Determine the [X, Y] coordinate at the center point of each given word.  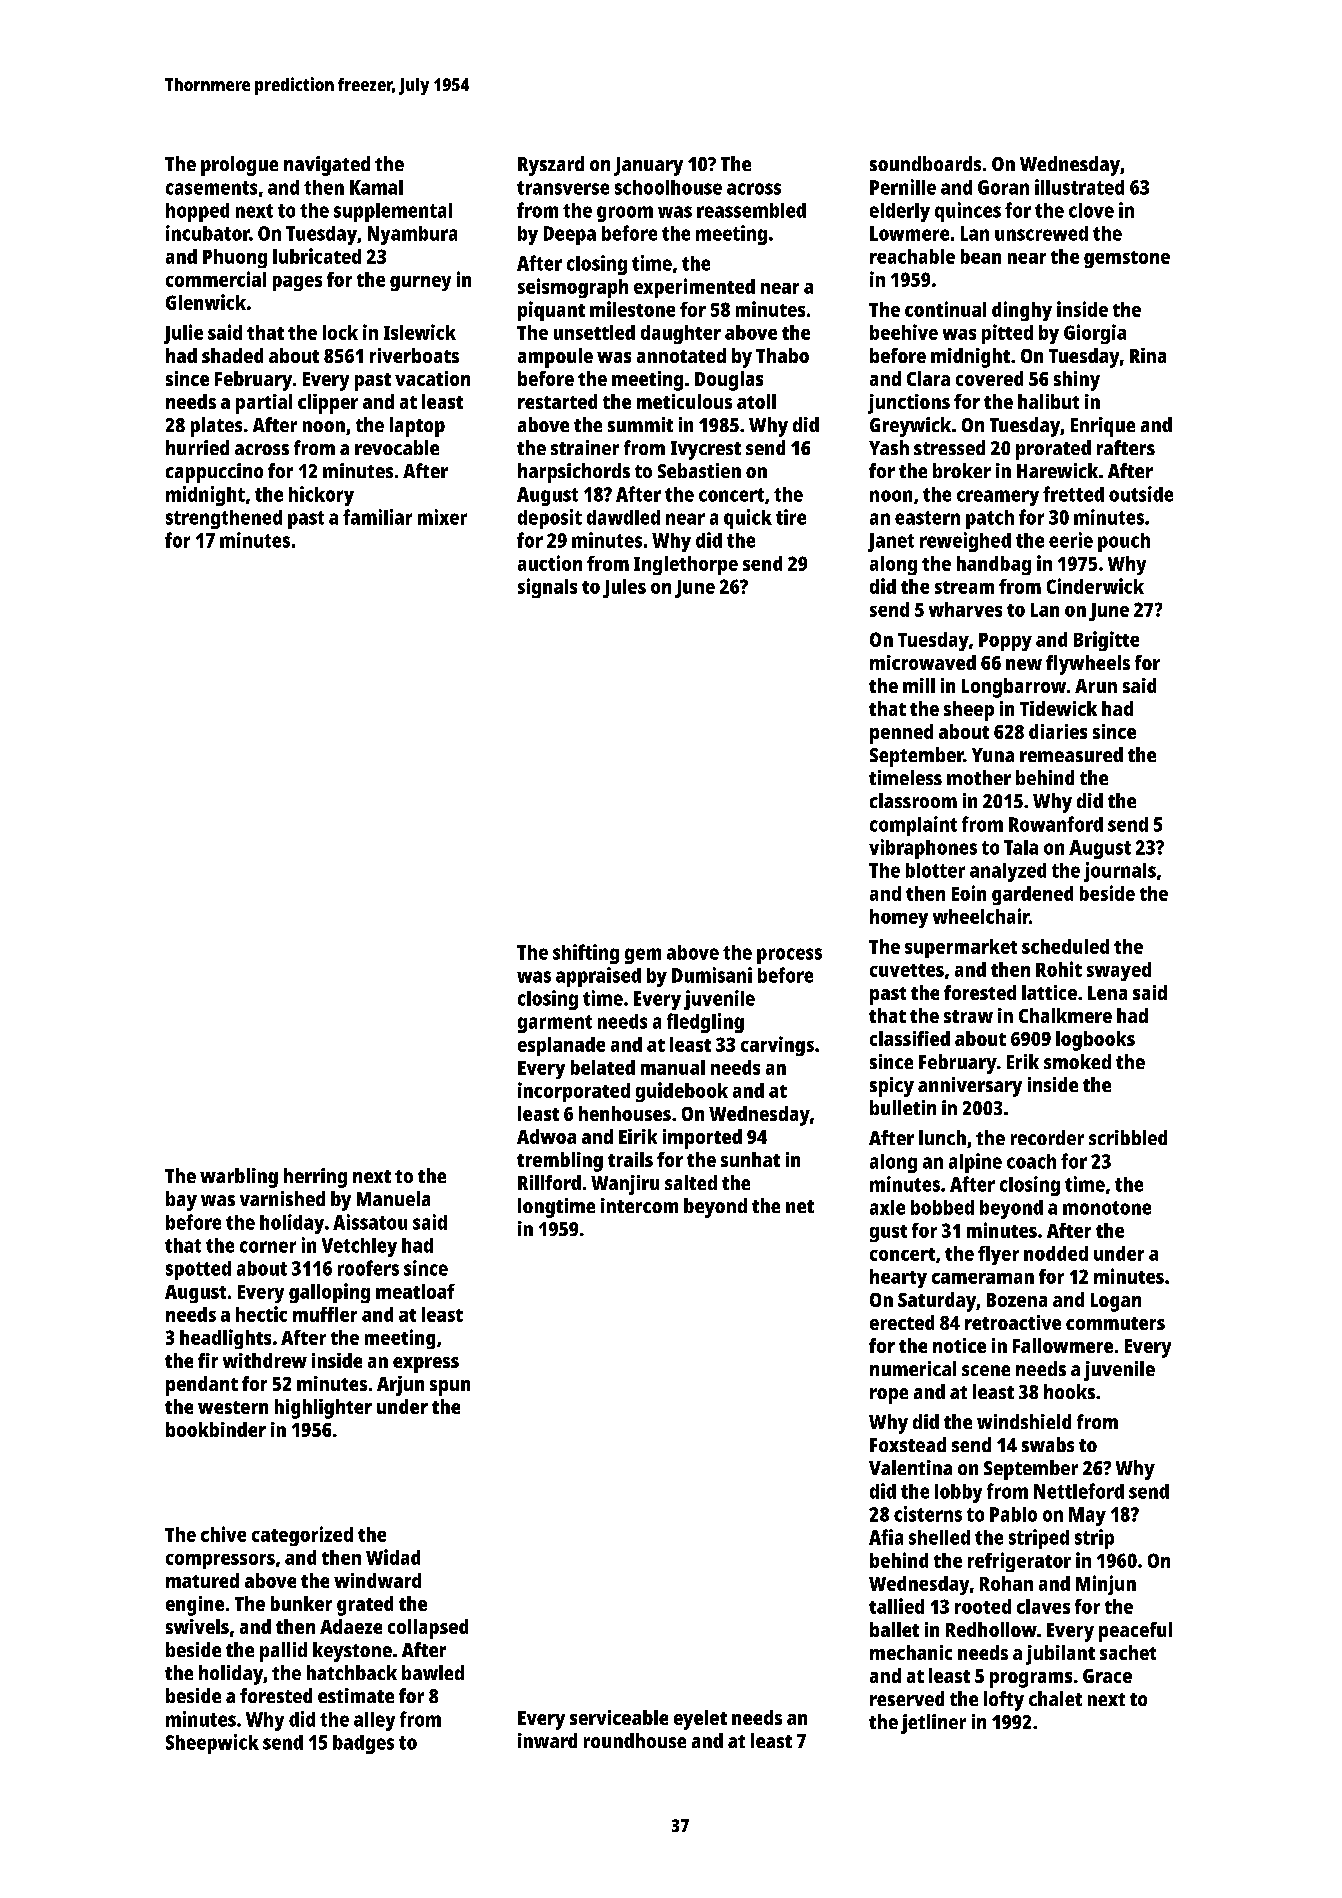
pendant [202, 1386]
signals [547, 588]
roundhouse [635, 1740]
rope [889, 1396]
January [648, 166]
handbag [994, 565]
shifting [586, 954]
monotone [1107, 1208]
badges [363, 1744]
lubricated [317, 256]
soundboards [925, 163]
